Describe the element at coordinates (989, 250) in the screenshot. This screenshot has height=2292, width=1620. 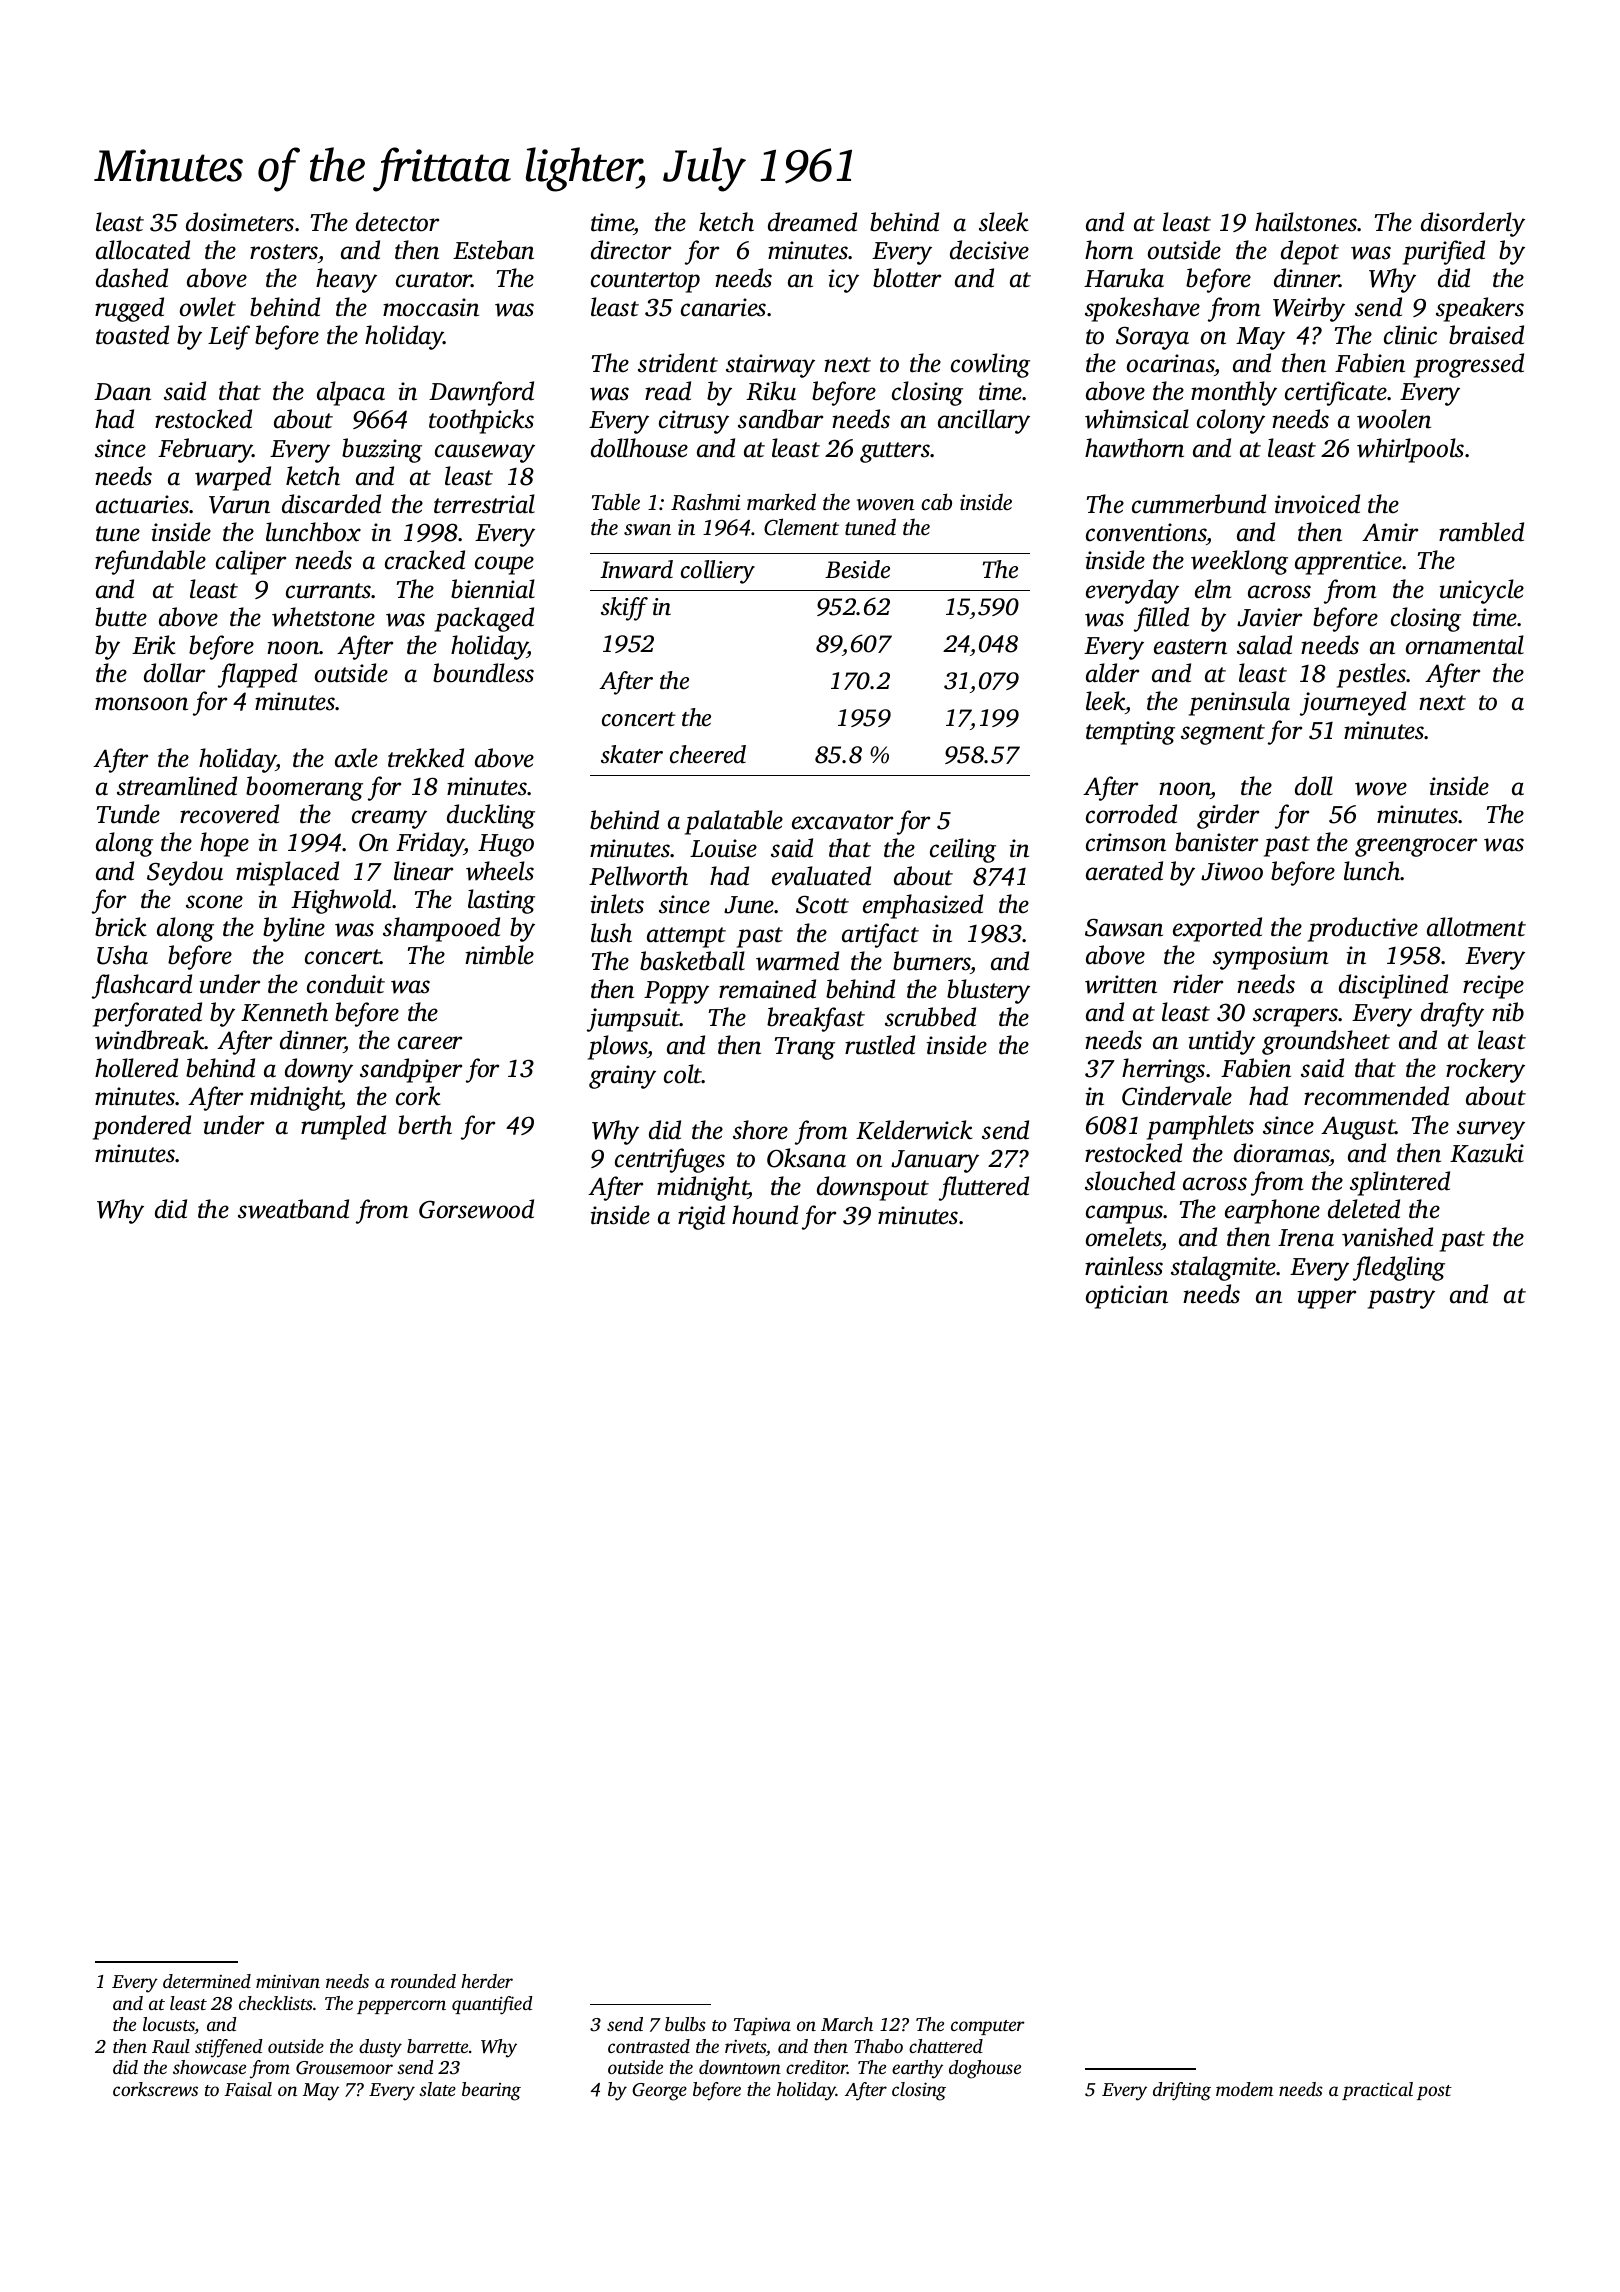
I see `decisive` at that location.
